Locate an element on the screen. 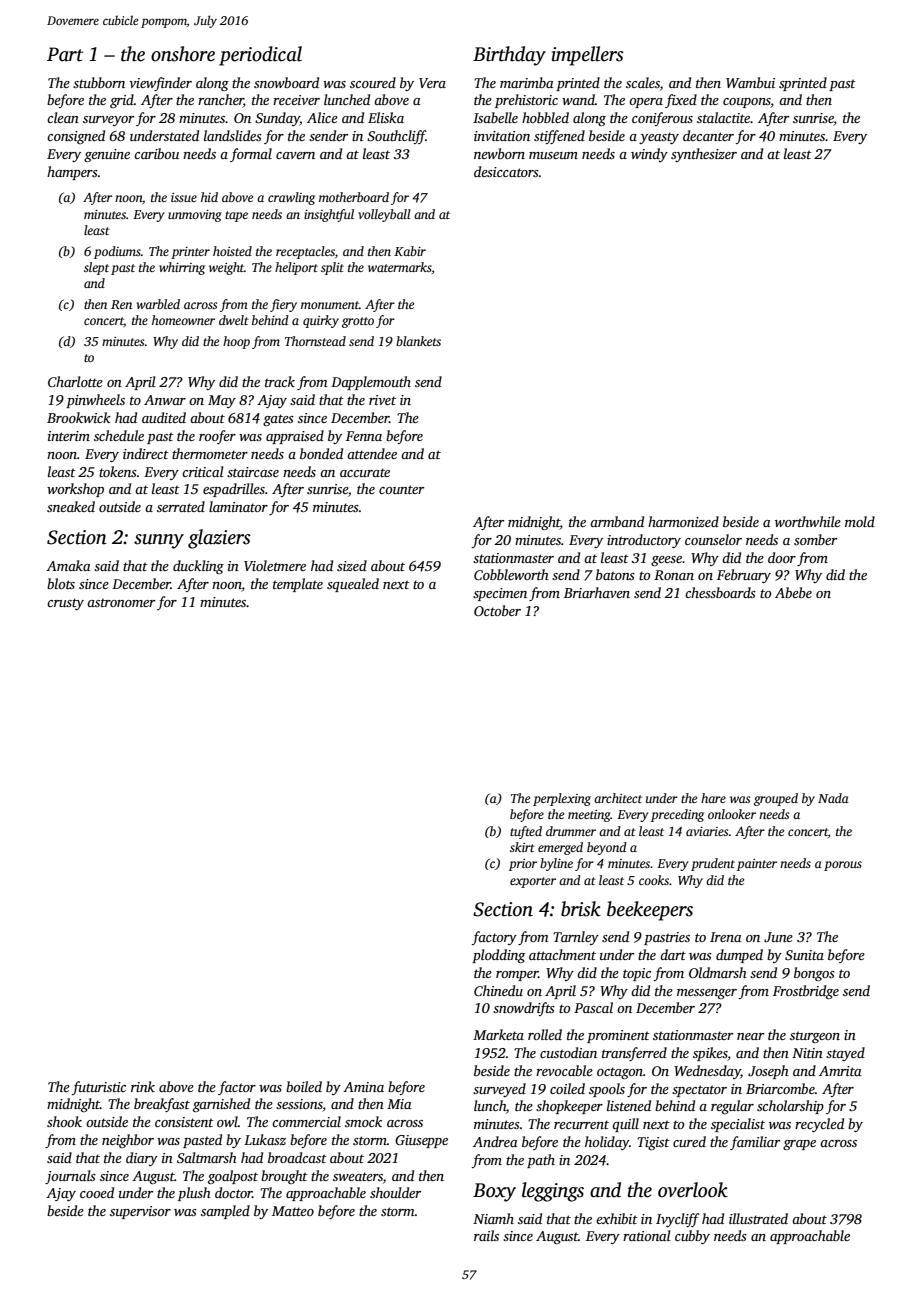  introductory is located at coordinates (644, 541).
